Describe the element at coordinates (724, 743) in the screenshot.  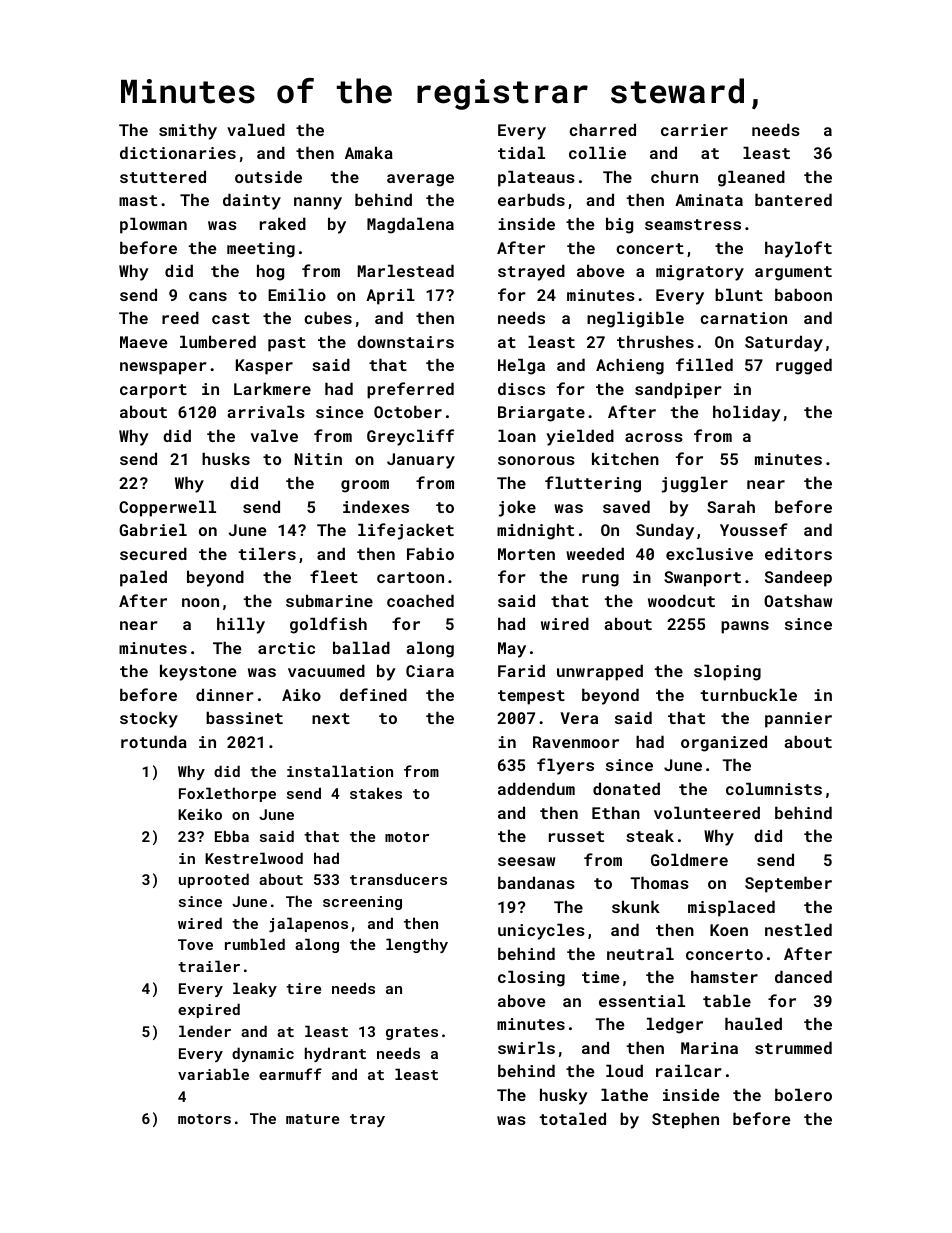
I see `organized` at that location.
